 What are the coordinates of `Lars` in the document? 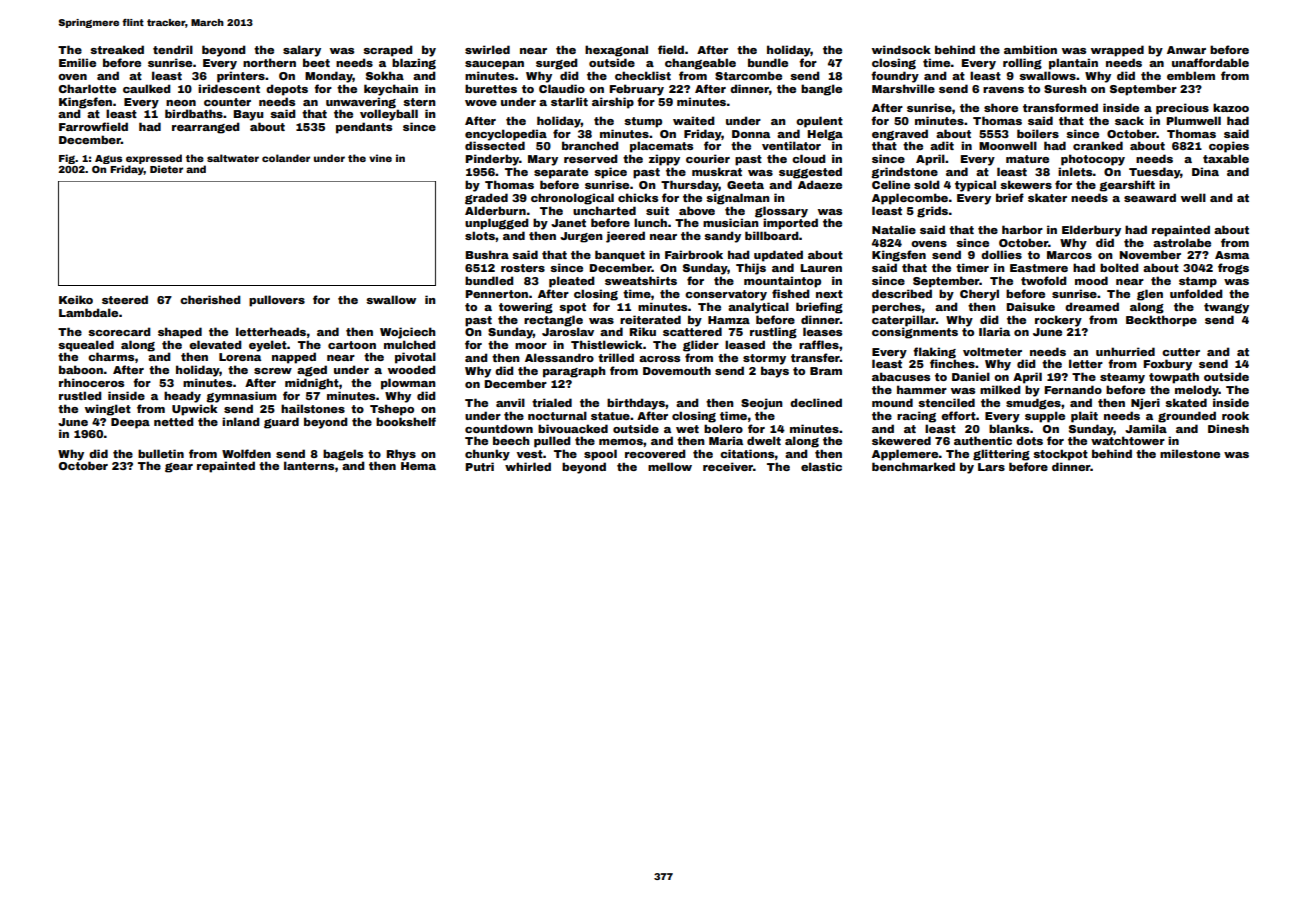 It's located at (991, 467).
